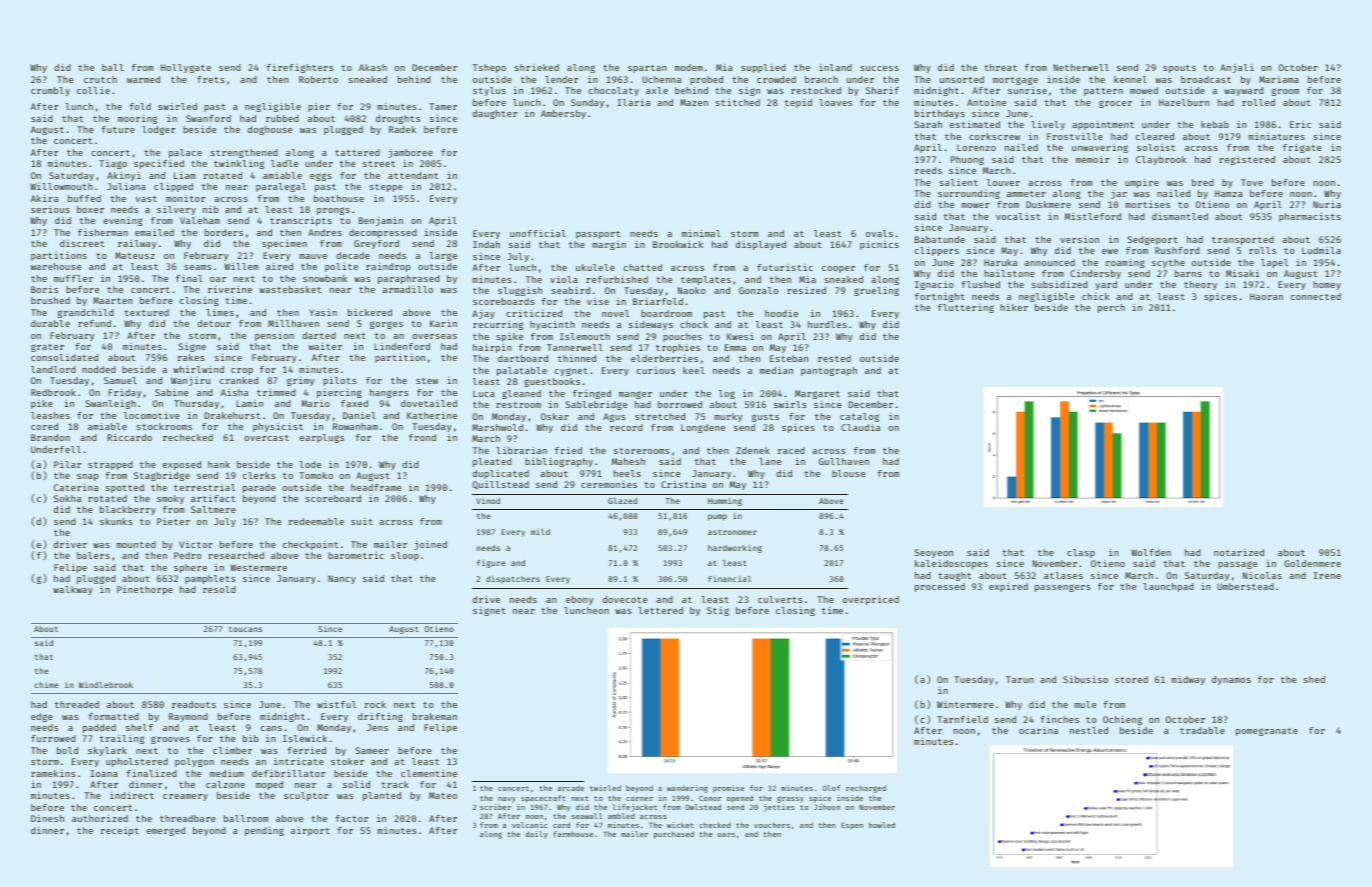 The width and height of the screenshot is (1372, 887). Describe the element at coordinates (647, 69) in the screenshot. I see `spartan` at that location.
